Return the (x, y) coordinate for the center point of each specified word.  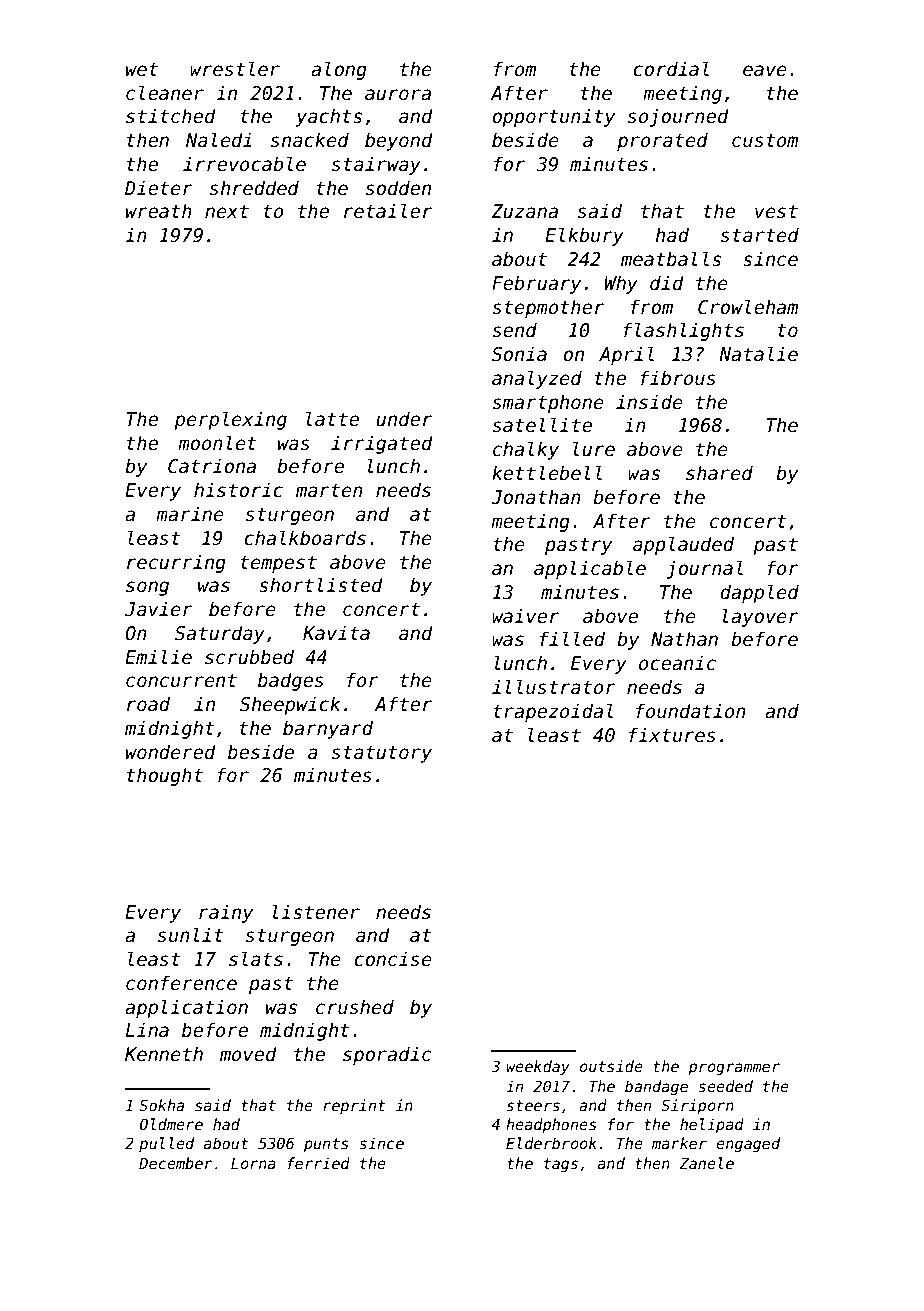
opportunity (553, 117)
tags (561, 1165)
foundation (691, 711)
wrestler (235, 69)
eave (765, 71)
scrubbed (249, 657)
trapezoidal (553, 712)
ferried (318, 1163)
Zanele (706, 1163)
